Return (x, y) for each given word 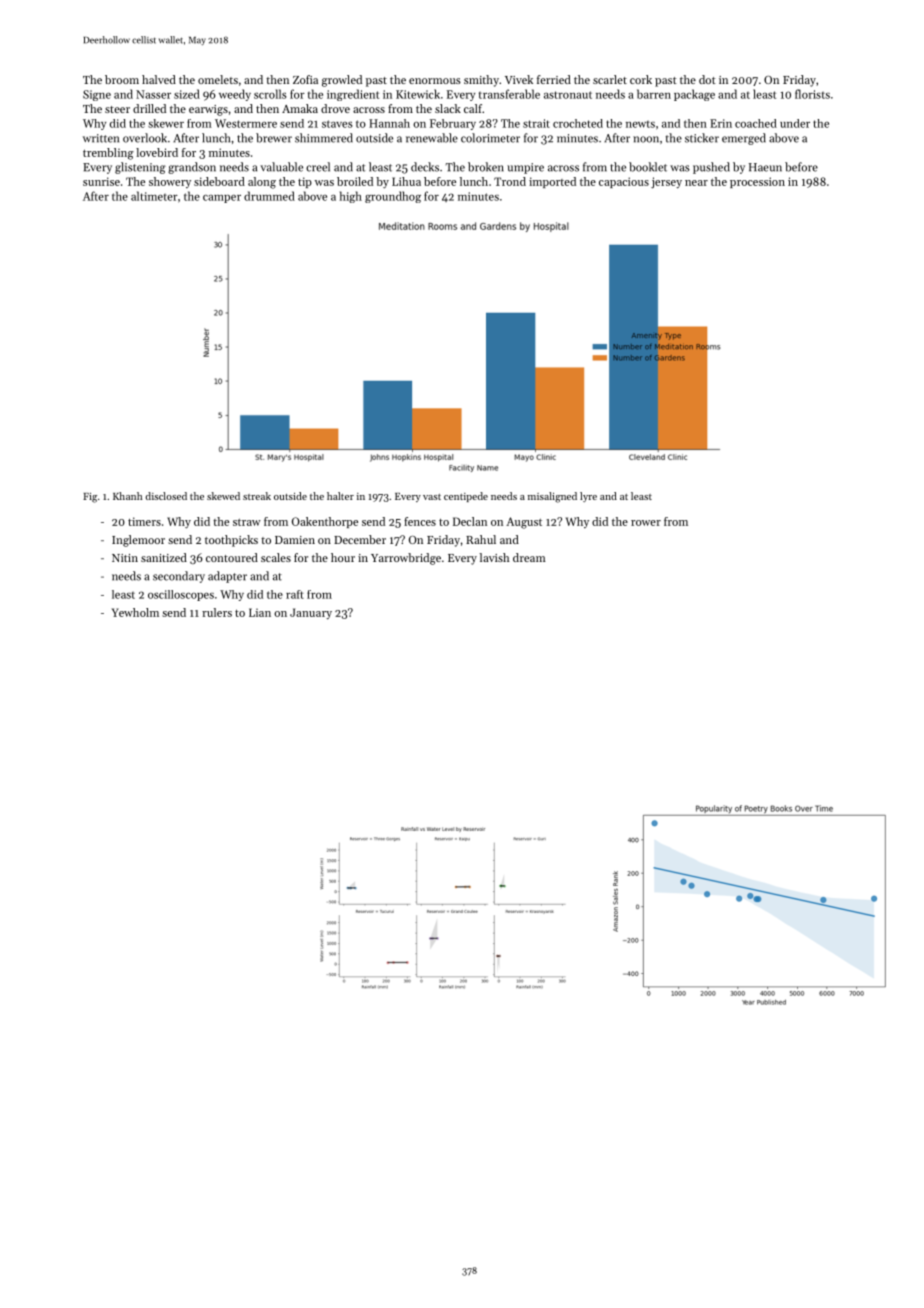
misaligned (552, 497)
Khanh (127, 496)
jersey (666, 183)
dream (529, 557)
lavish (494, 557)
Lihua (406, 181)
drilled (149, 108)
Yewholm (135, 612)
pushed (711, 168)
